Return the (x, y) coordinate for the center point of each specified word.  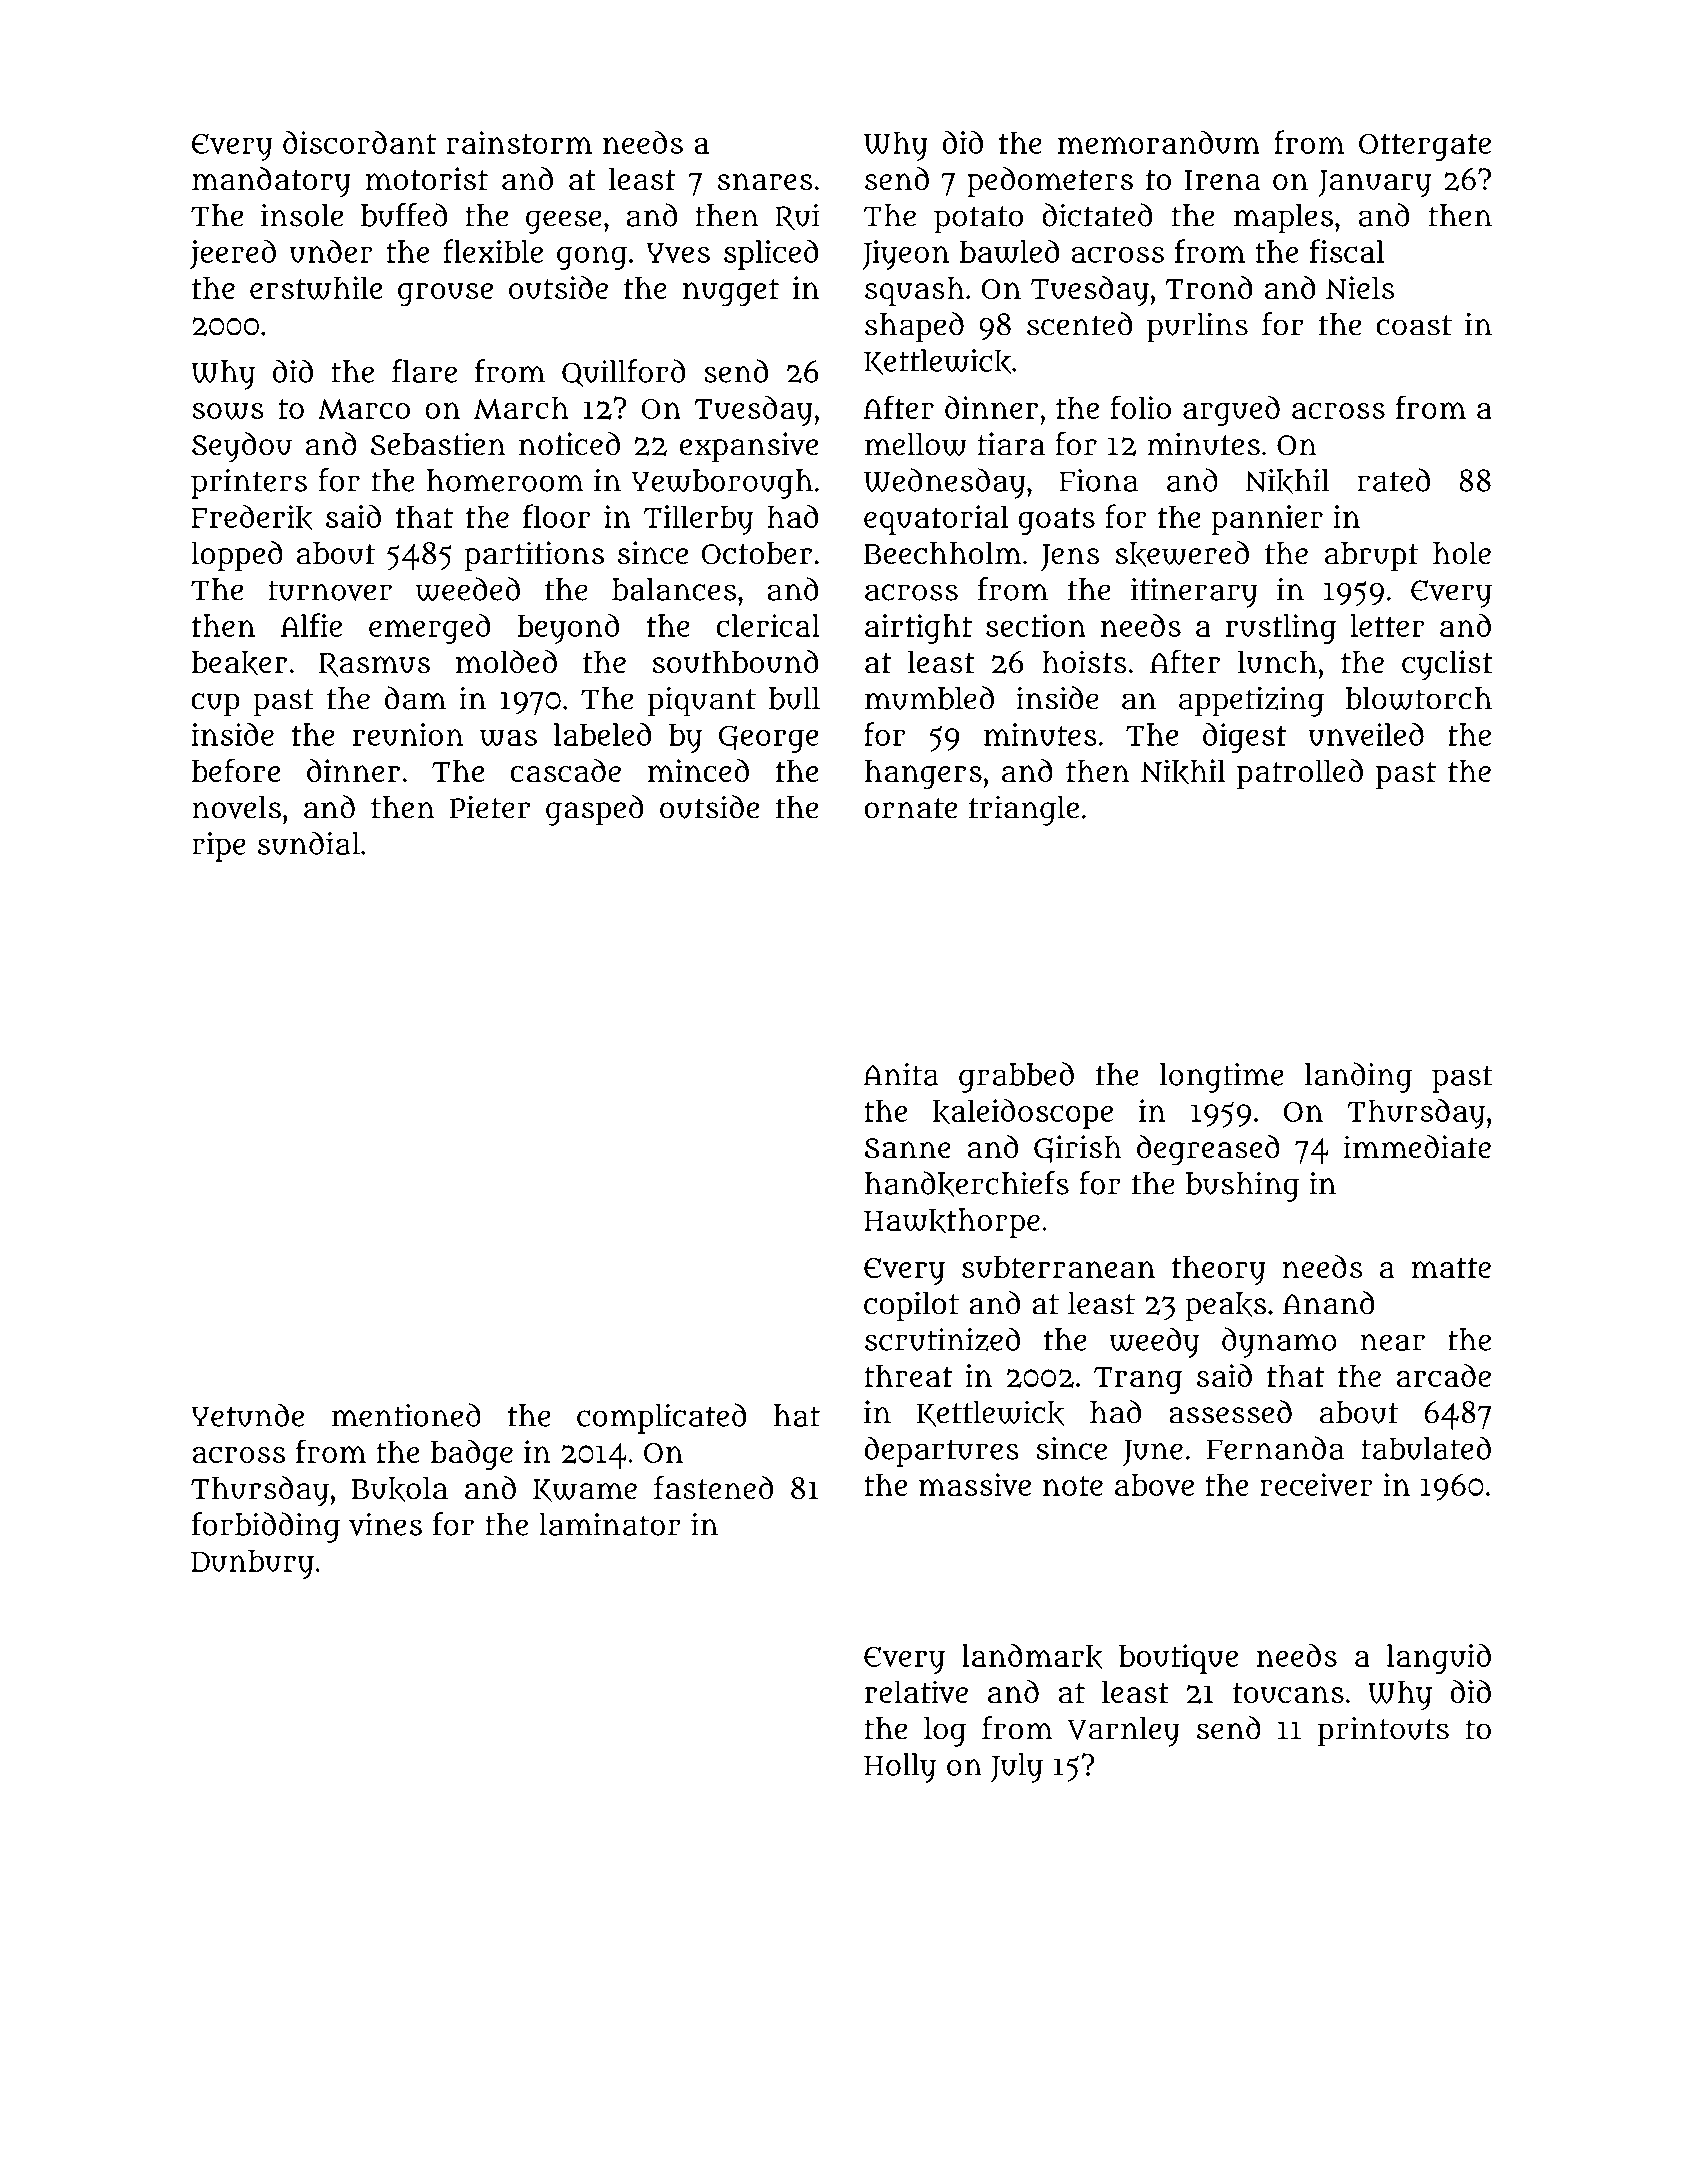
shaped (914, 327)
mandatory (271, 182)
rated (1393, 480)
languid (1439, 1658)
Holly (900, 1768)
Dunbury (252, 1564)
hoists (1084, 661)
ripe (219, 847)
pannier (1267, 520)
